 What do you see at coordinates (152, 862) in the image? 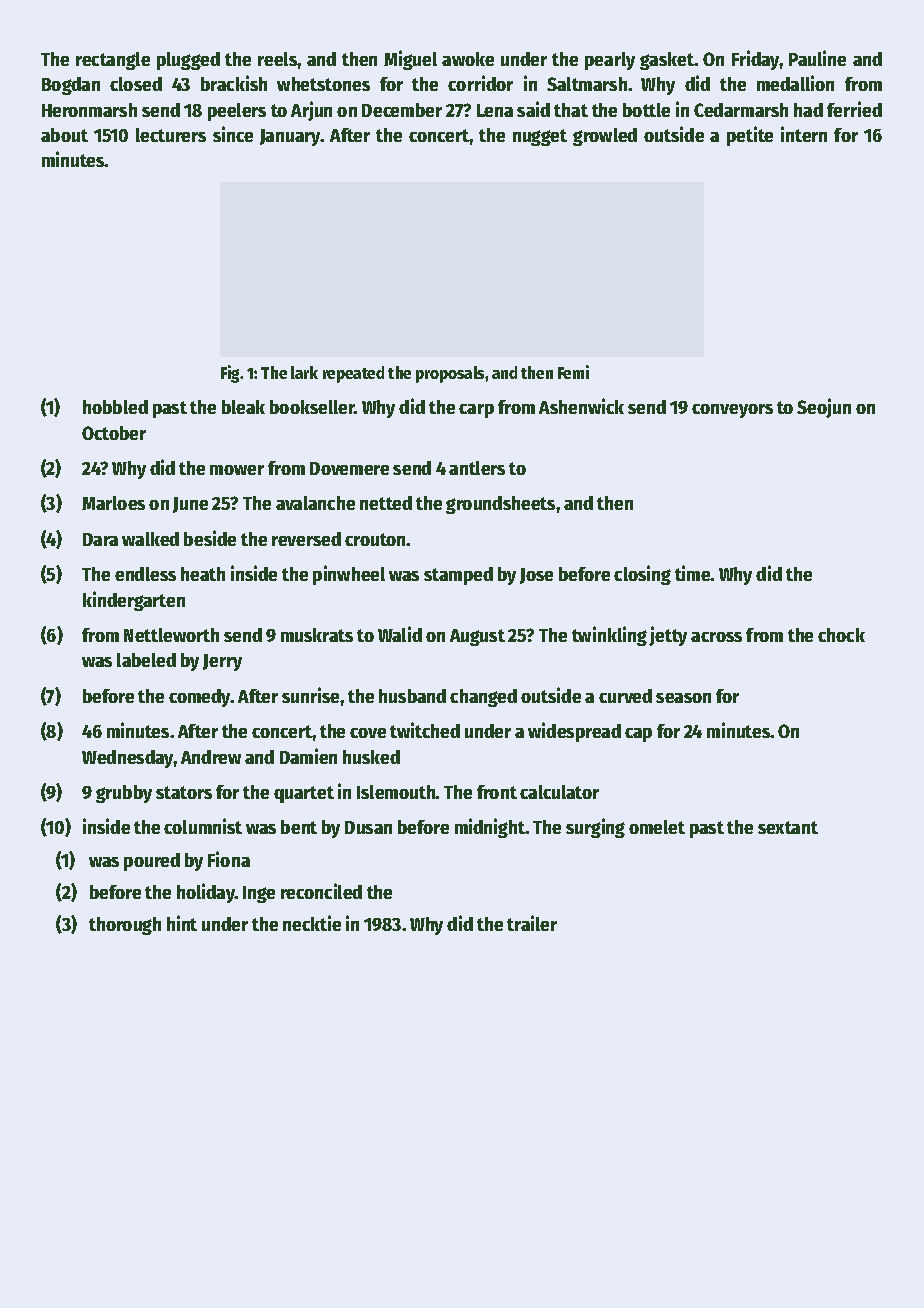
I see `poured` at bounding box center [152, 862].
